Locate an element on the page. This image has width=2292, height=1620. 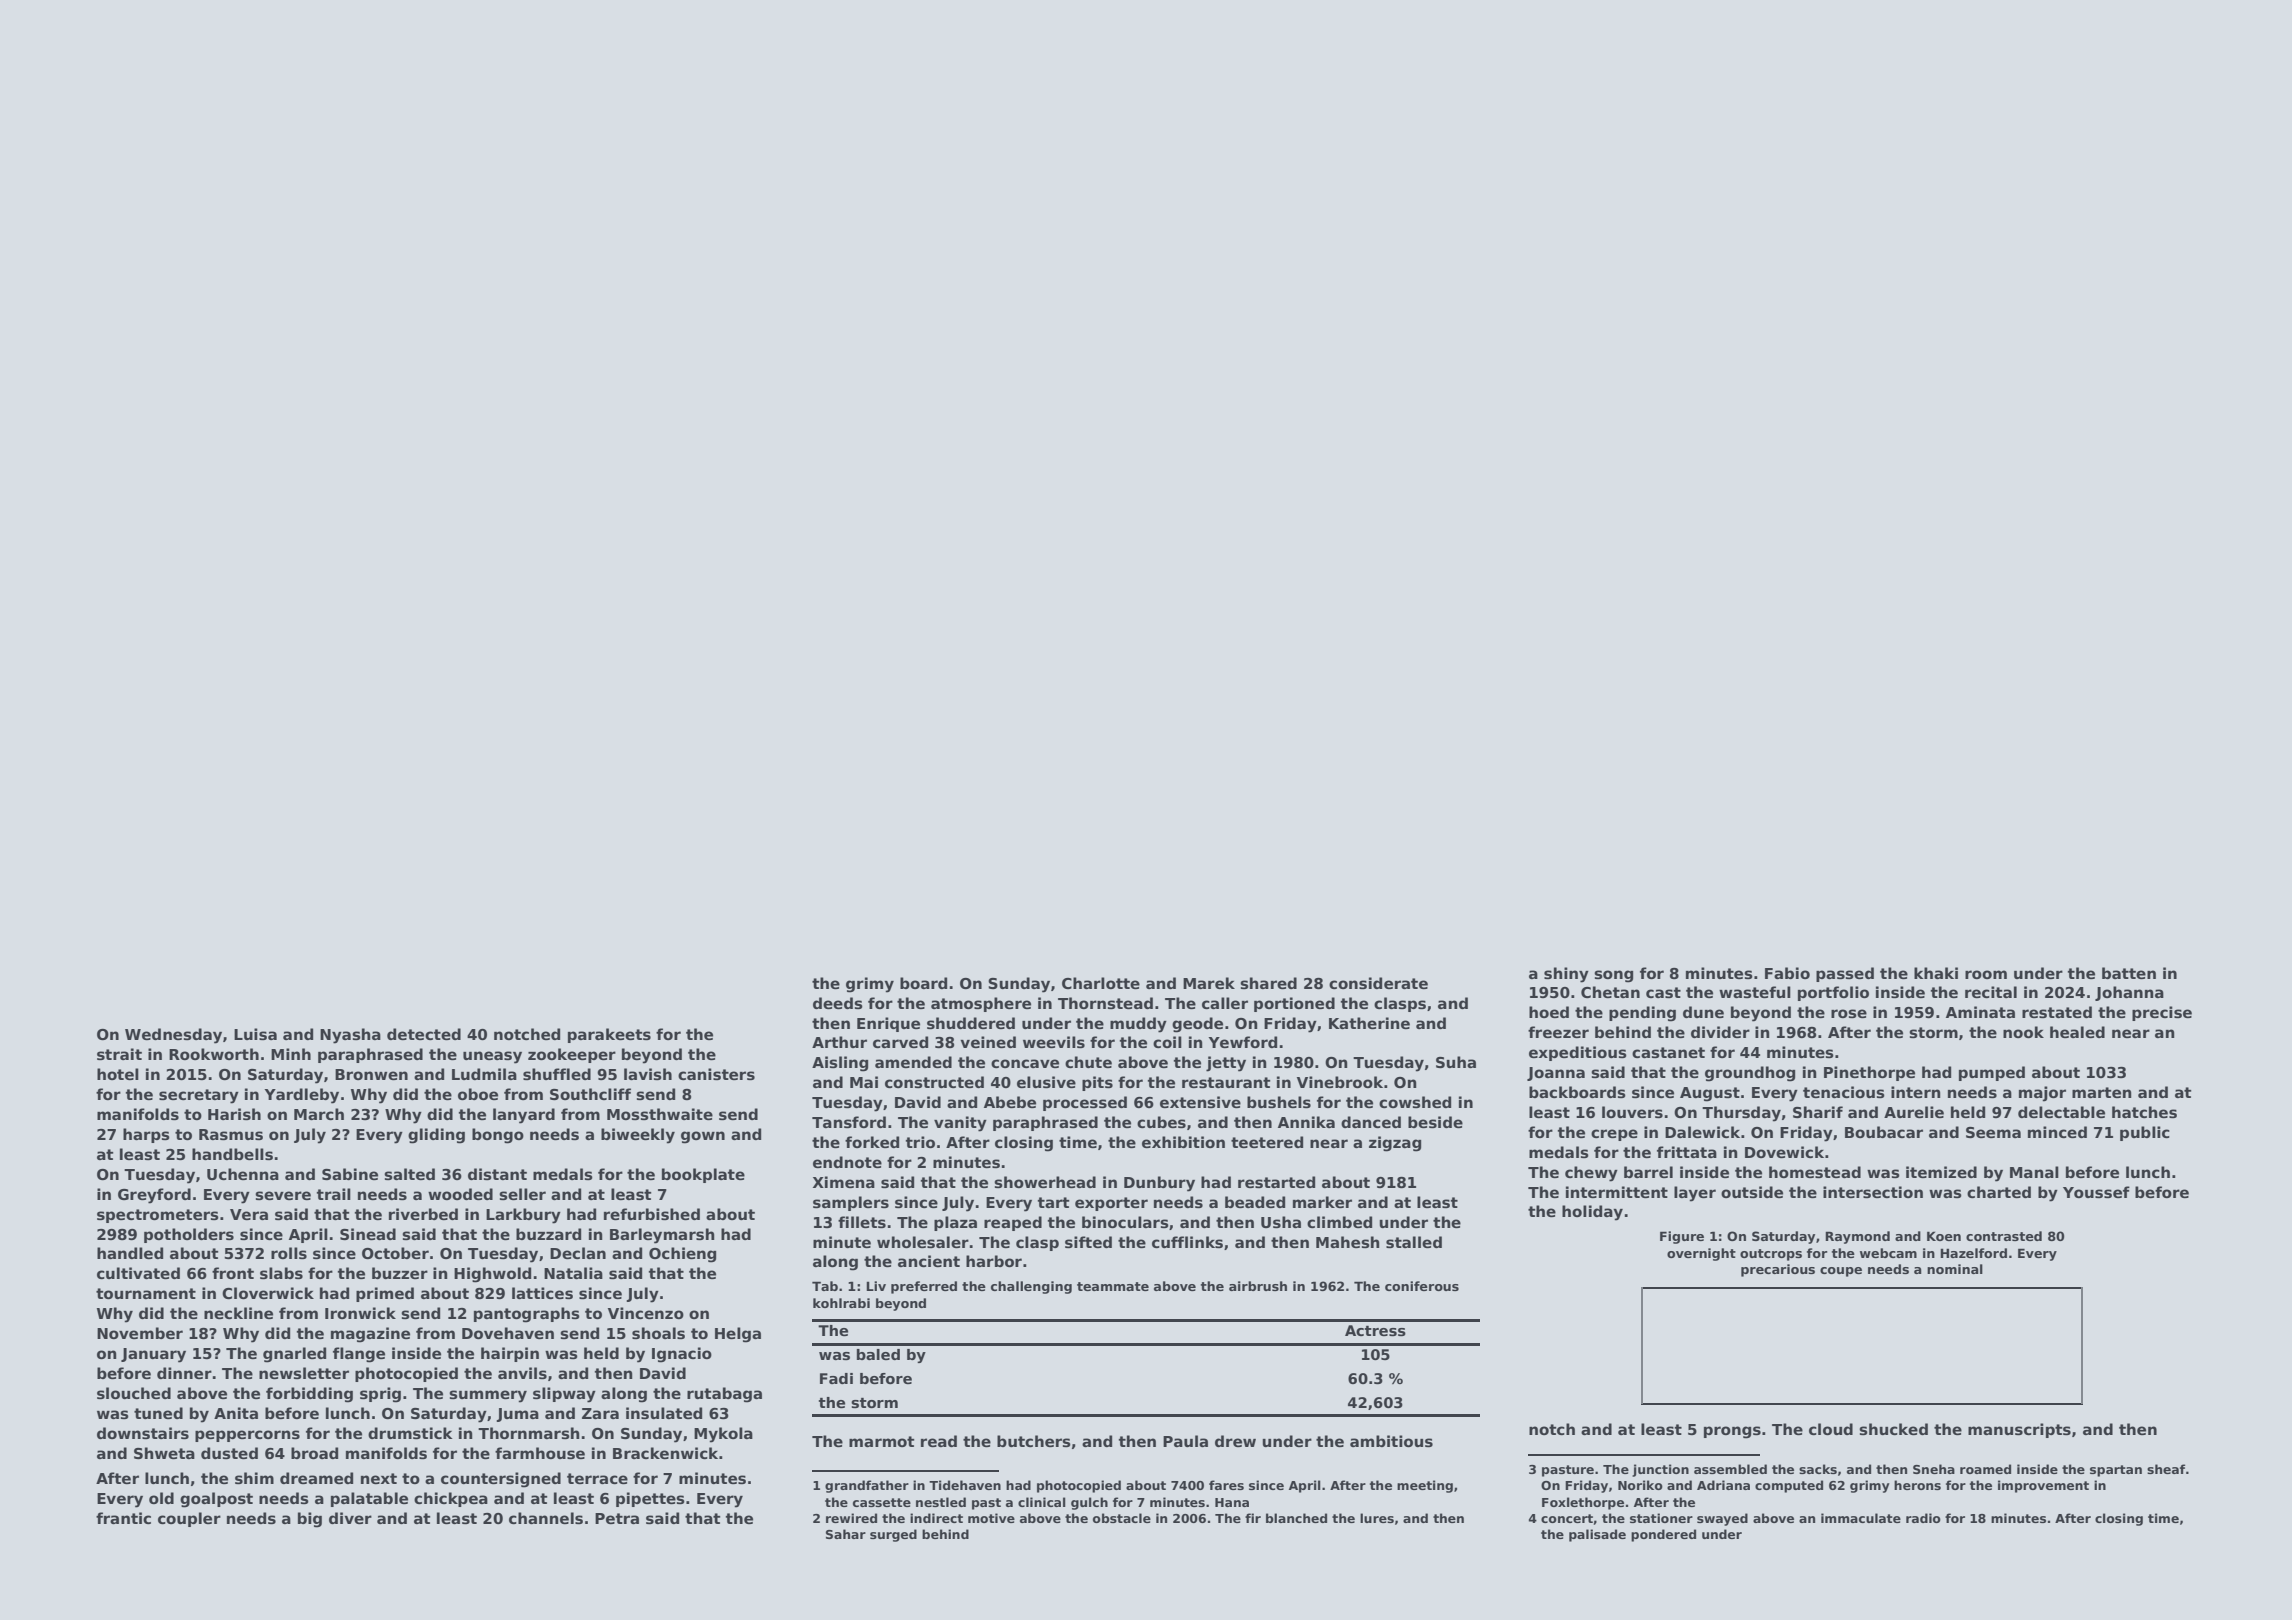
manuscripts is located at coordinates (2019, 1430).
